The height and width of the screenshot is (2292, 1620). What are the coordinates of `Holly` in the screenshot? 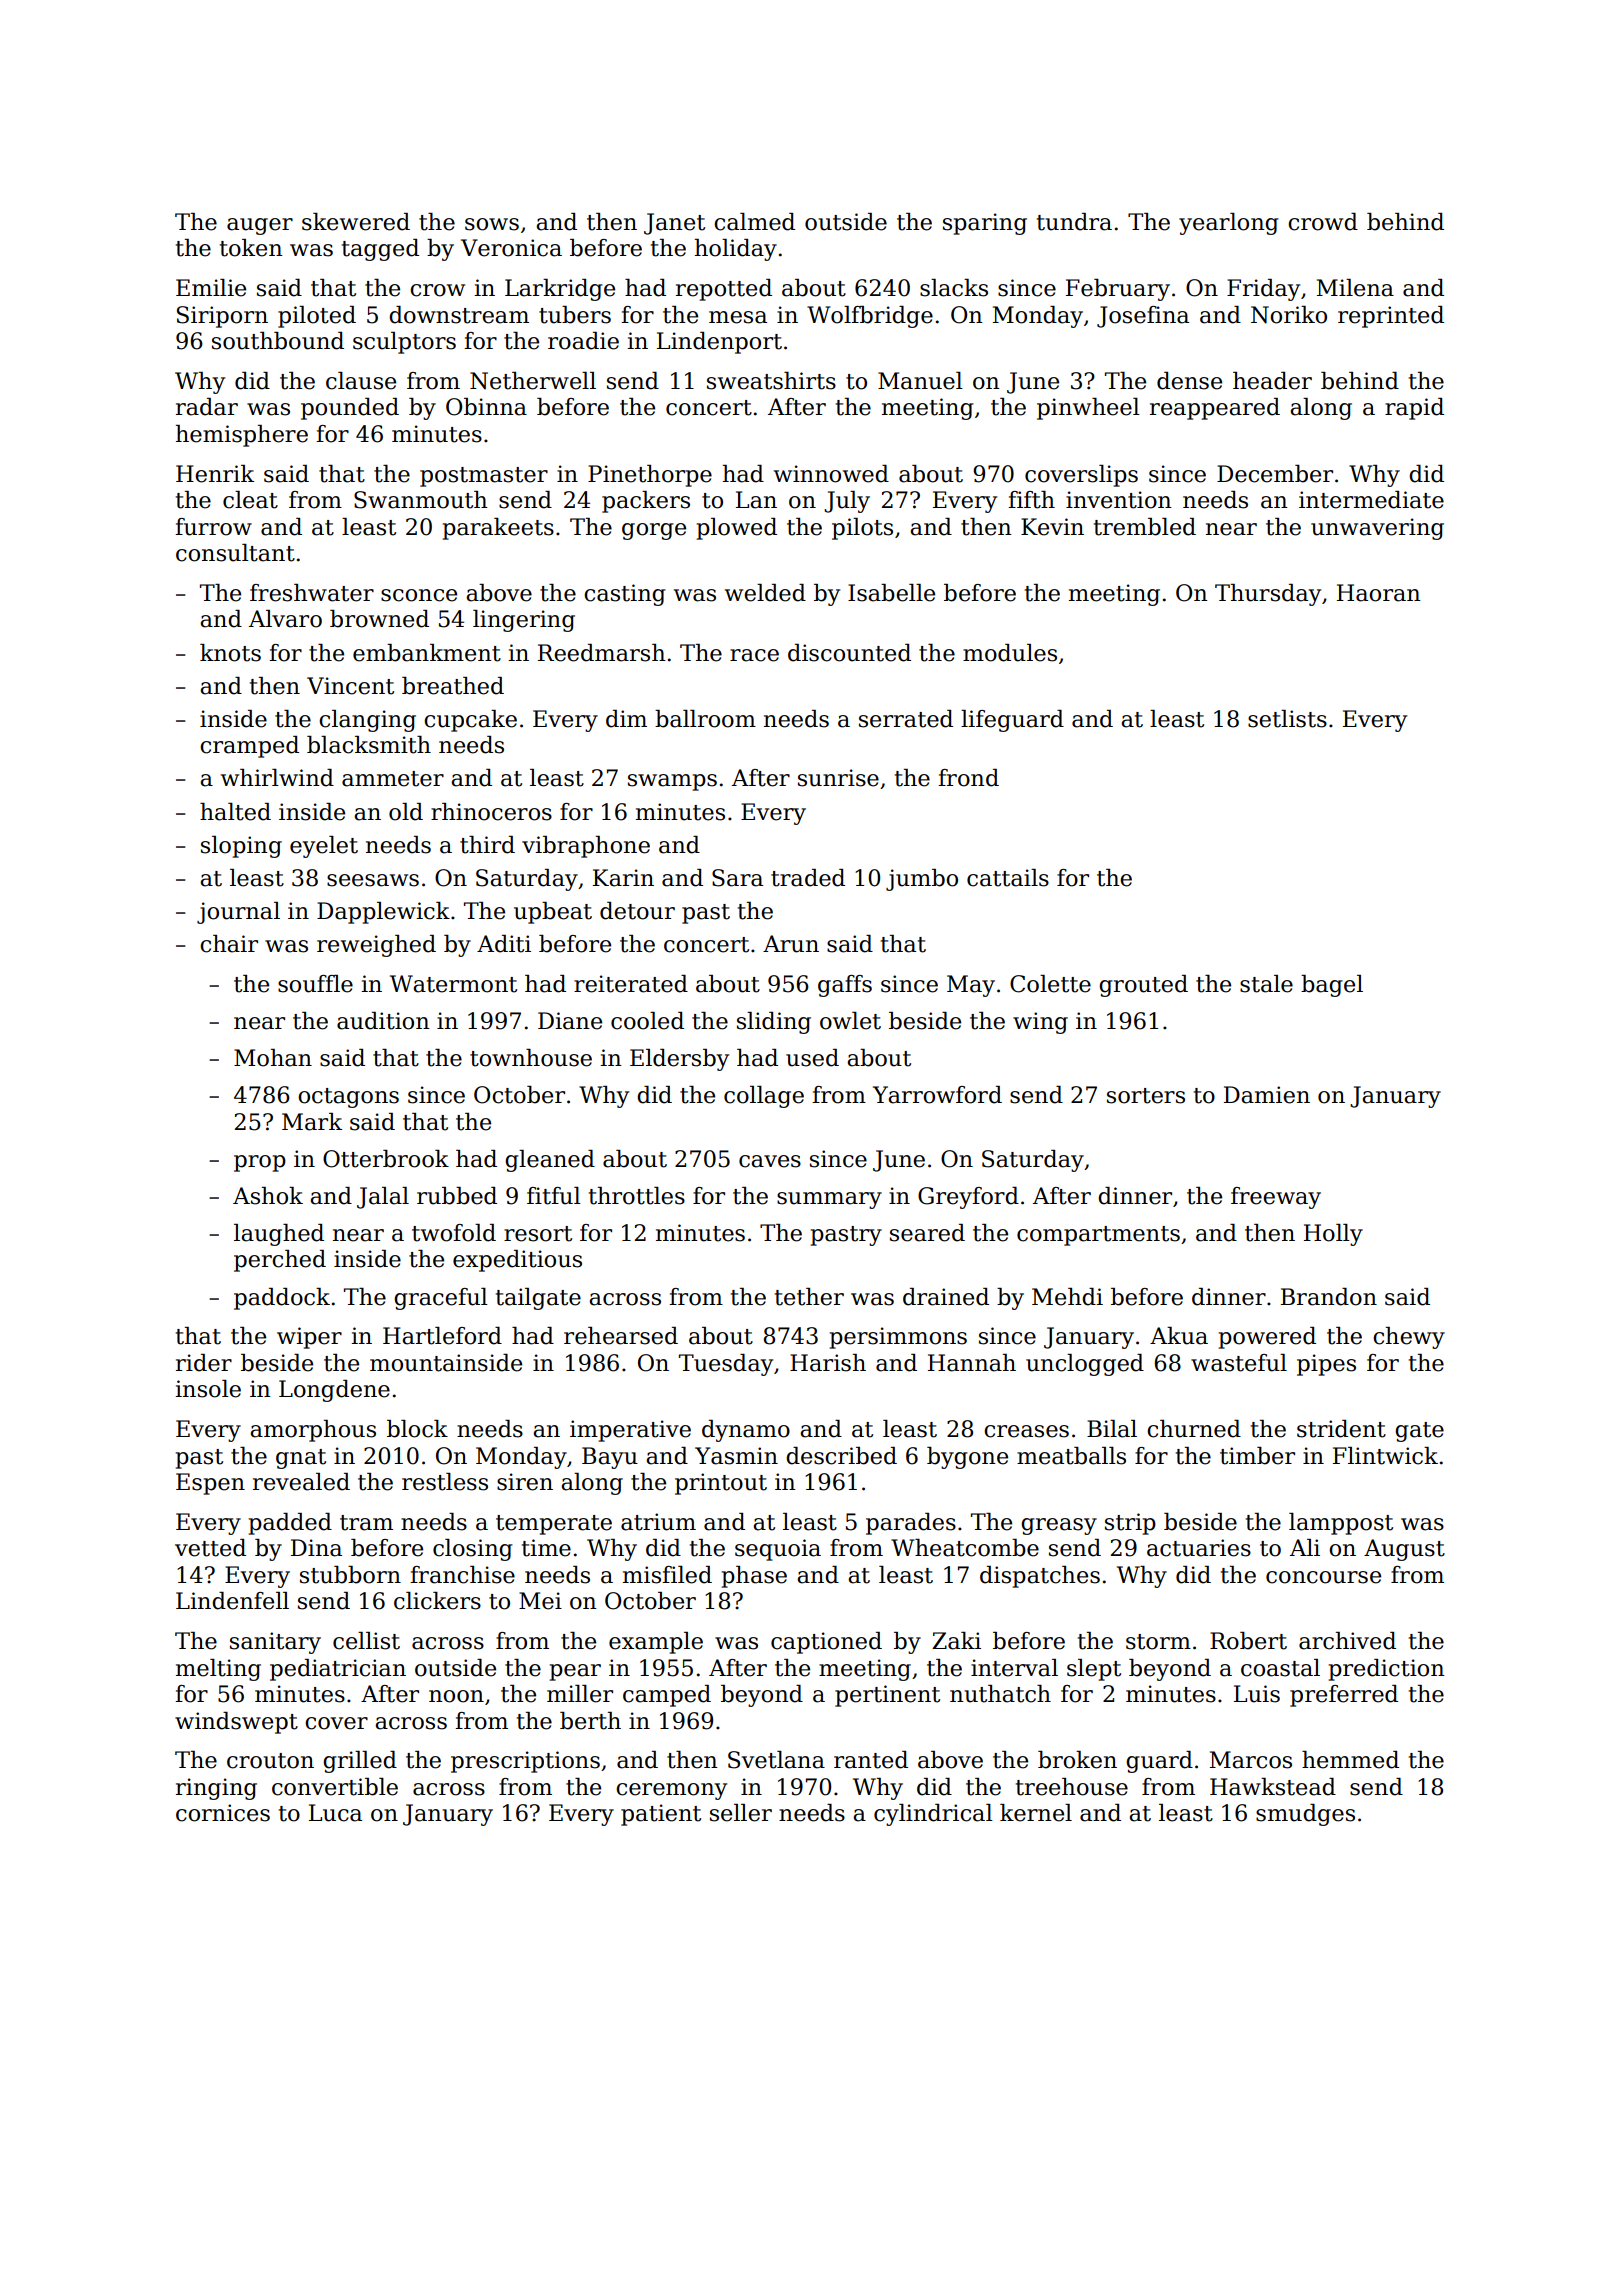 It's located at (1333, 1235).
